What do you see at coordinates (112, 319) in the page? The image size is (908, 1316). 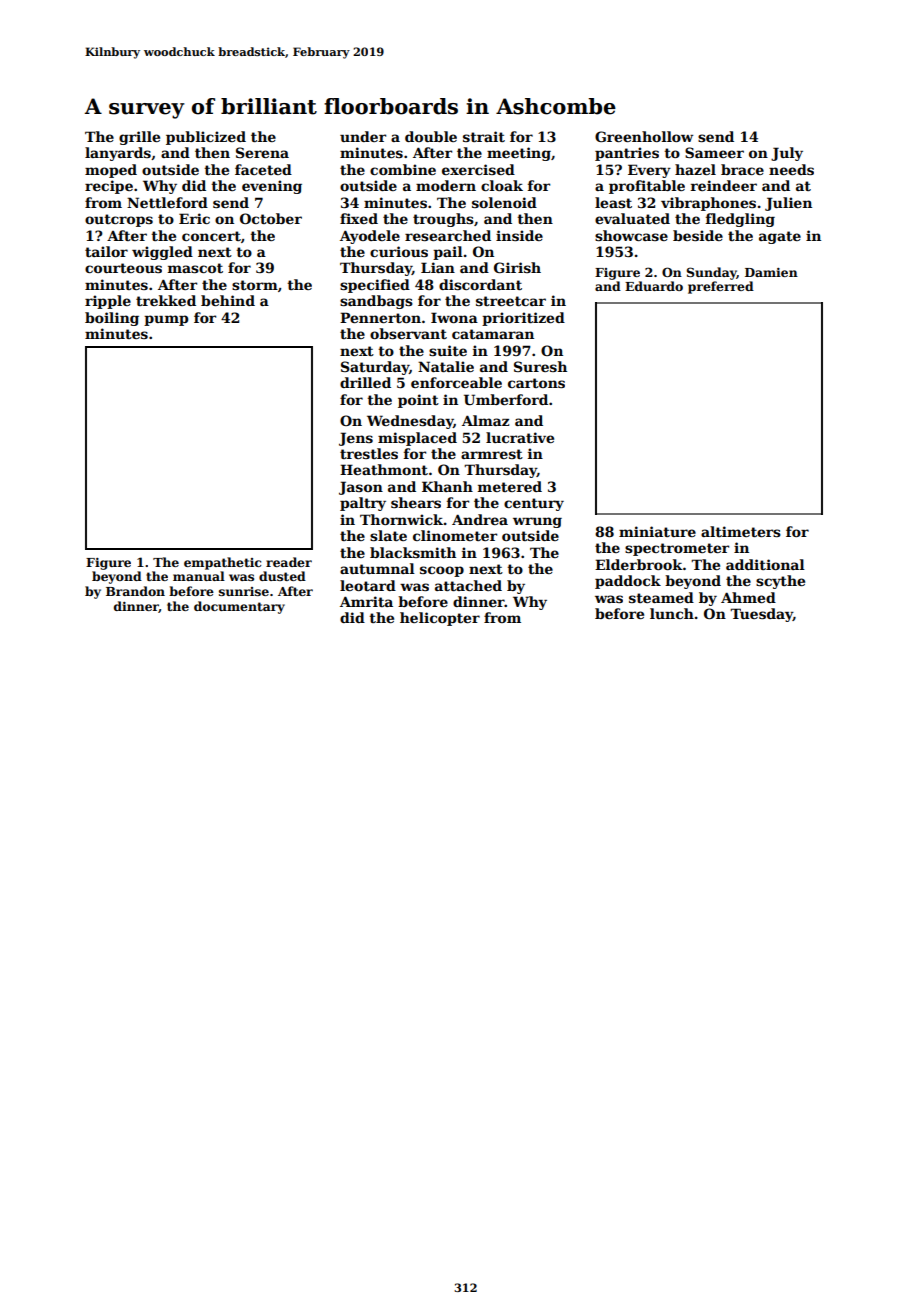 I see `boiling` at bounding box center [112, 319].
